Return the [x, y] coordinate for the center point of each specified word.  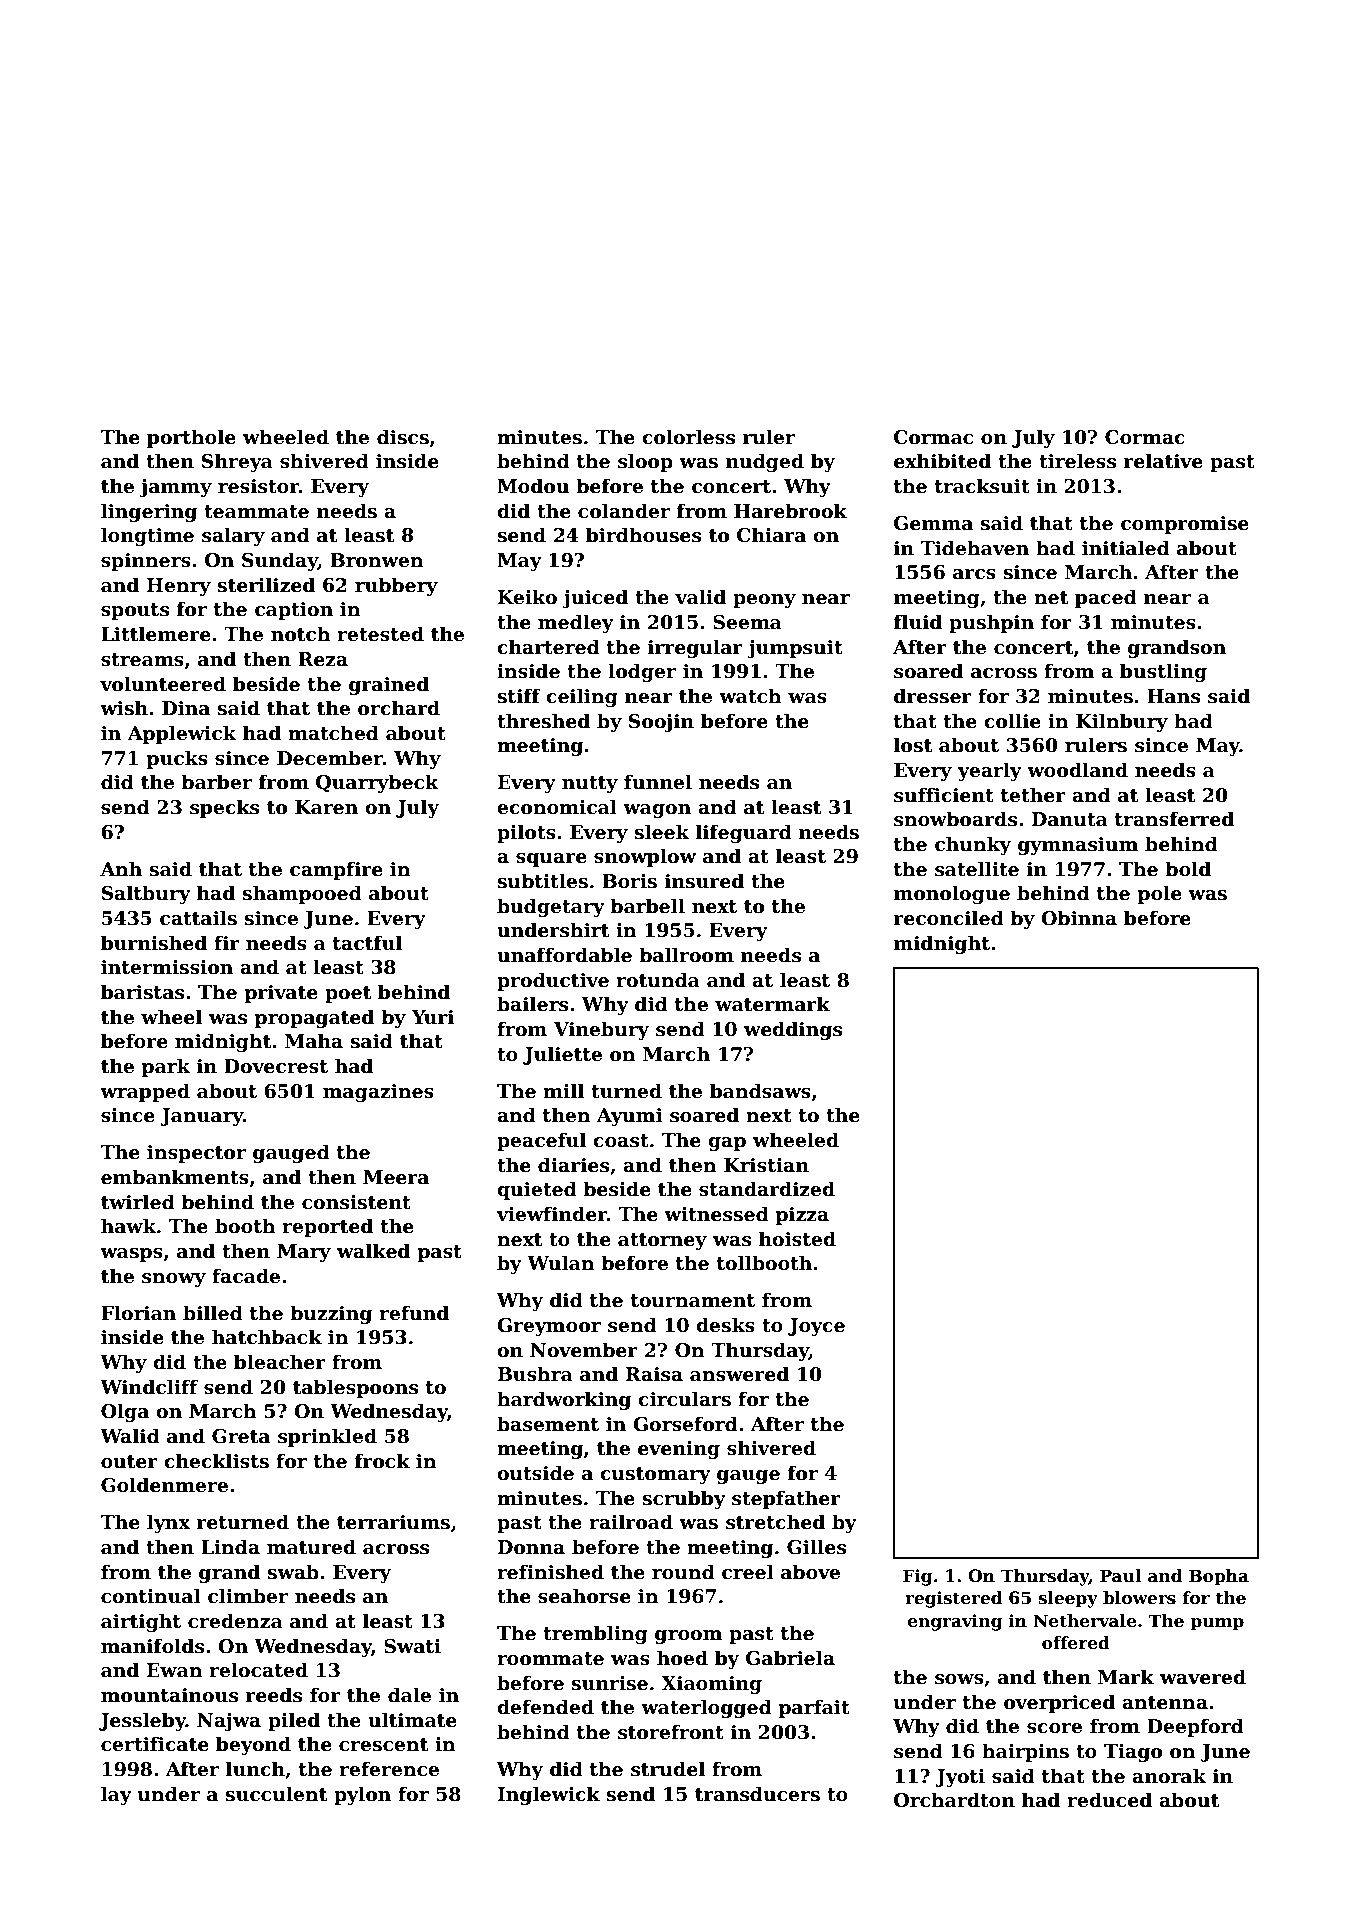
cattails [198, 918]
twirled [138, 1202]
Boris [629, 881]
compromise [1185, 525]
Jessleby [142, 1721]
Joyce [816, 1327]
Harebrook [790, 511]
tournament [693, 1301]
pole [1159, 894]
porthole [191, 438]
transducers [757, 1794]
